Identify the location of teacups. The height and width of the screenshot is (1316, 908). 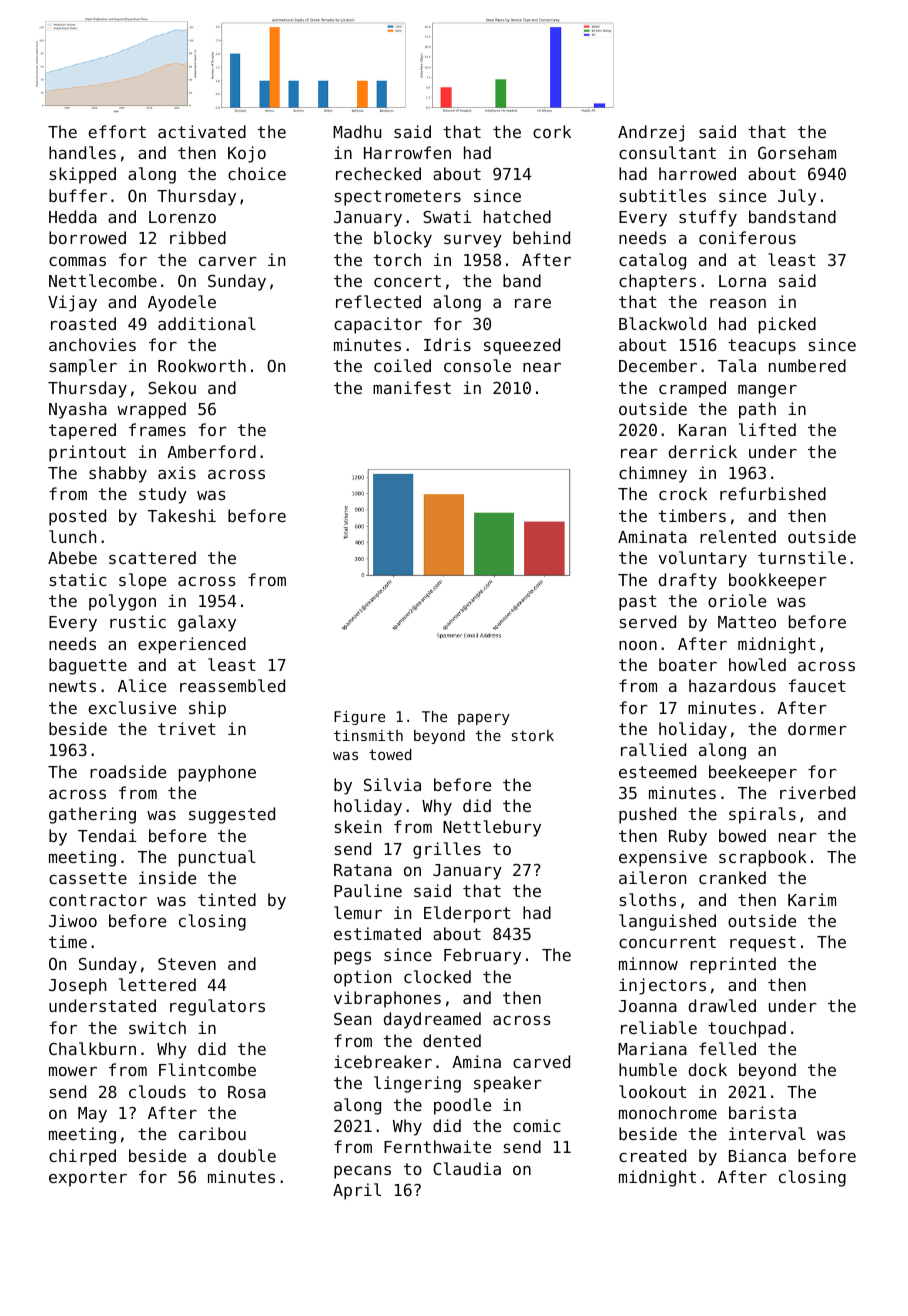
(762, 347).
